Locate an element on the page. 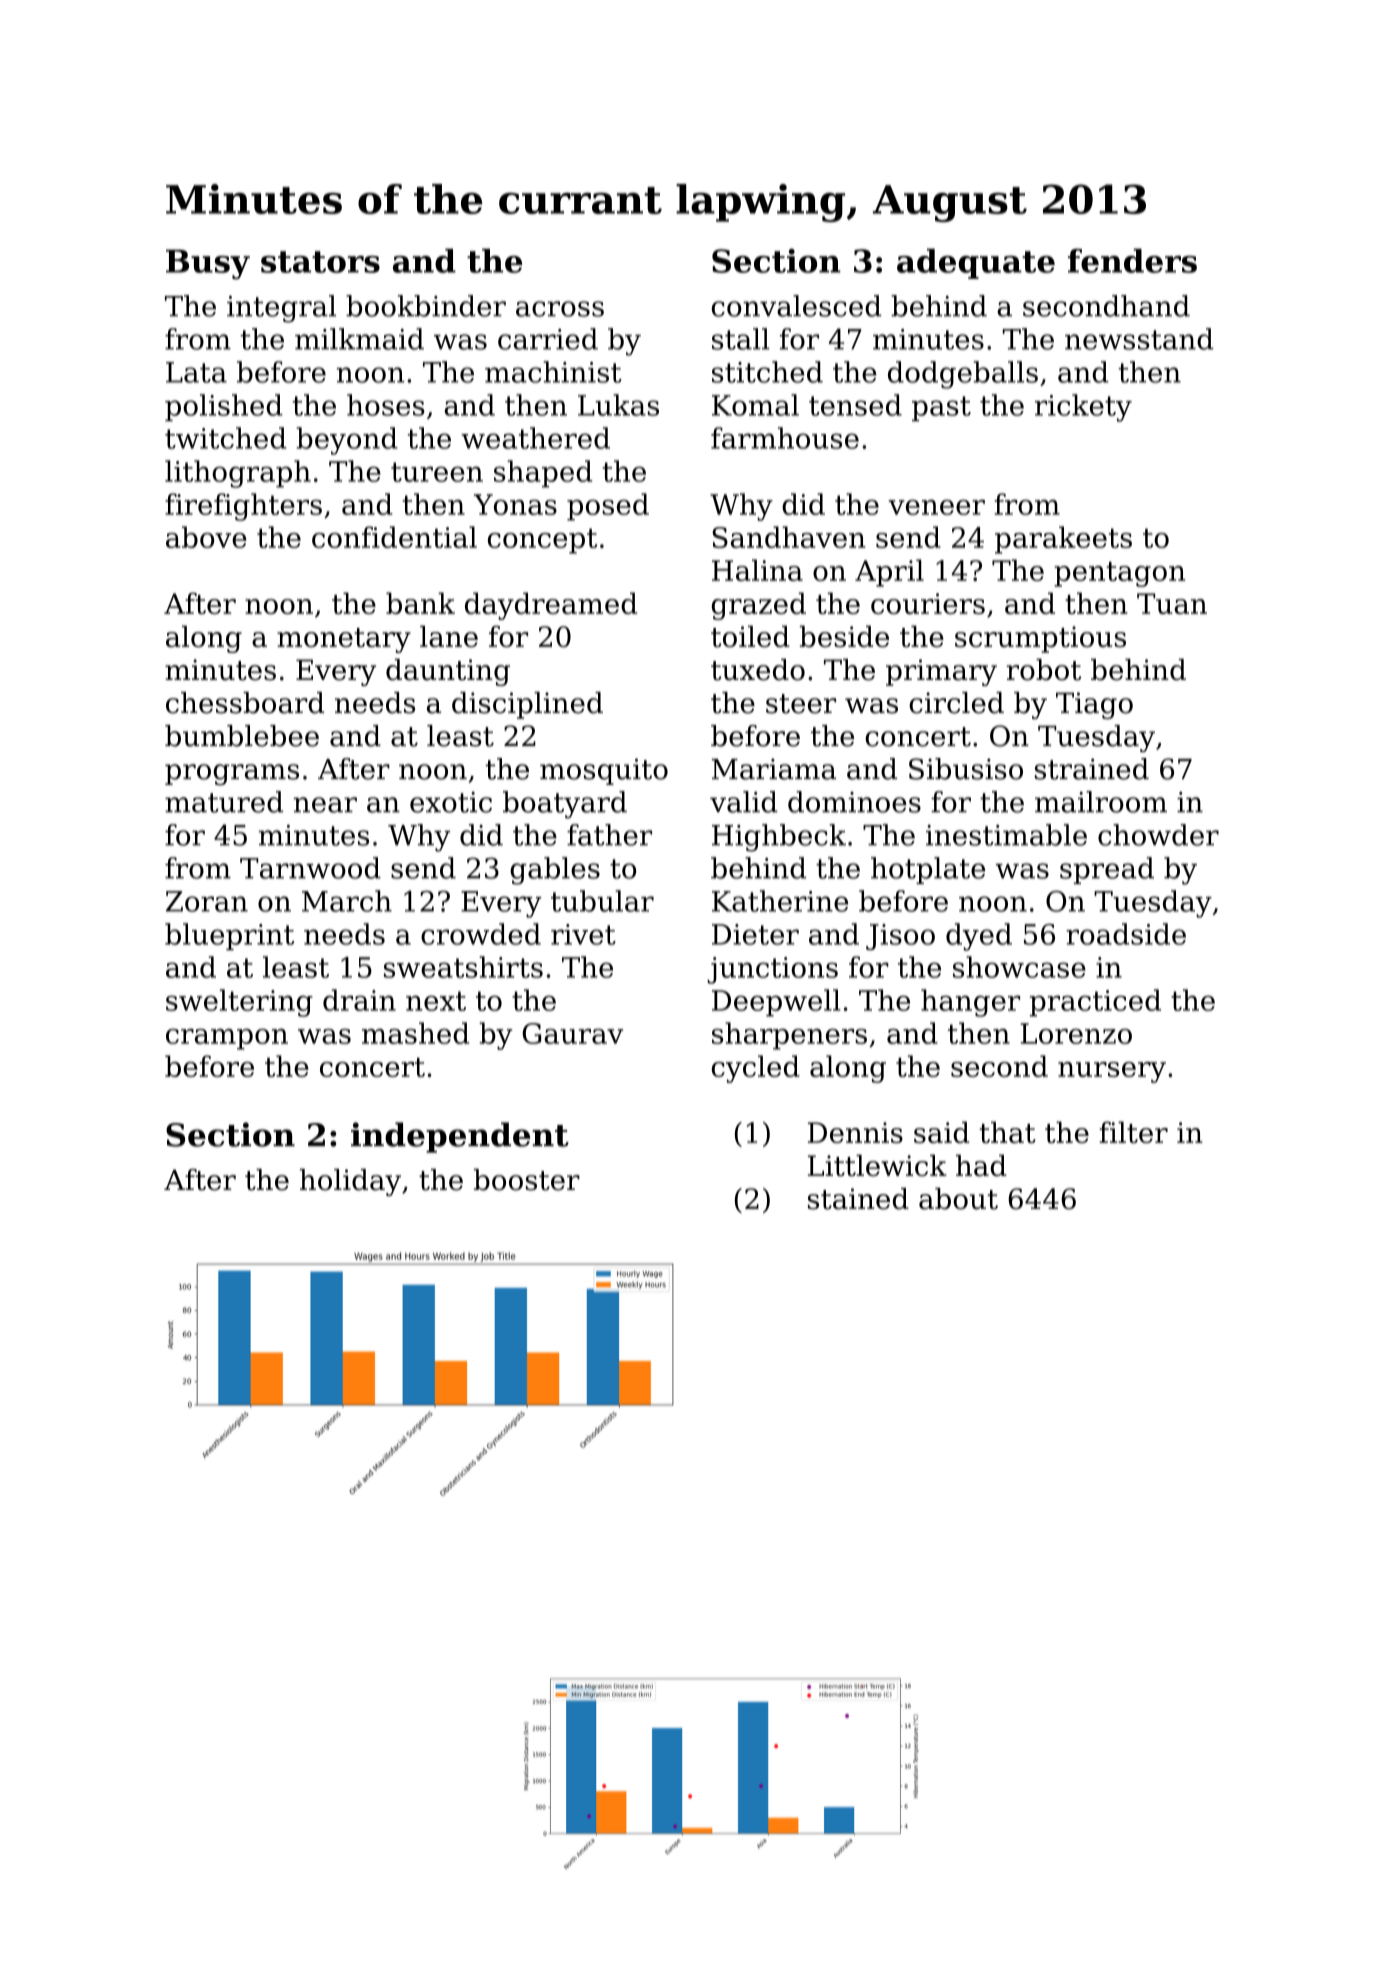  independent is located at coordinates (460, 1137).
